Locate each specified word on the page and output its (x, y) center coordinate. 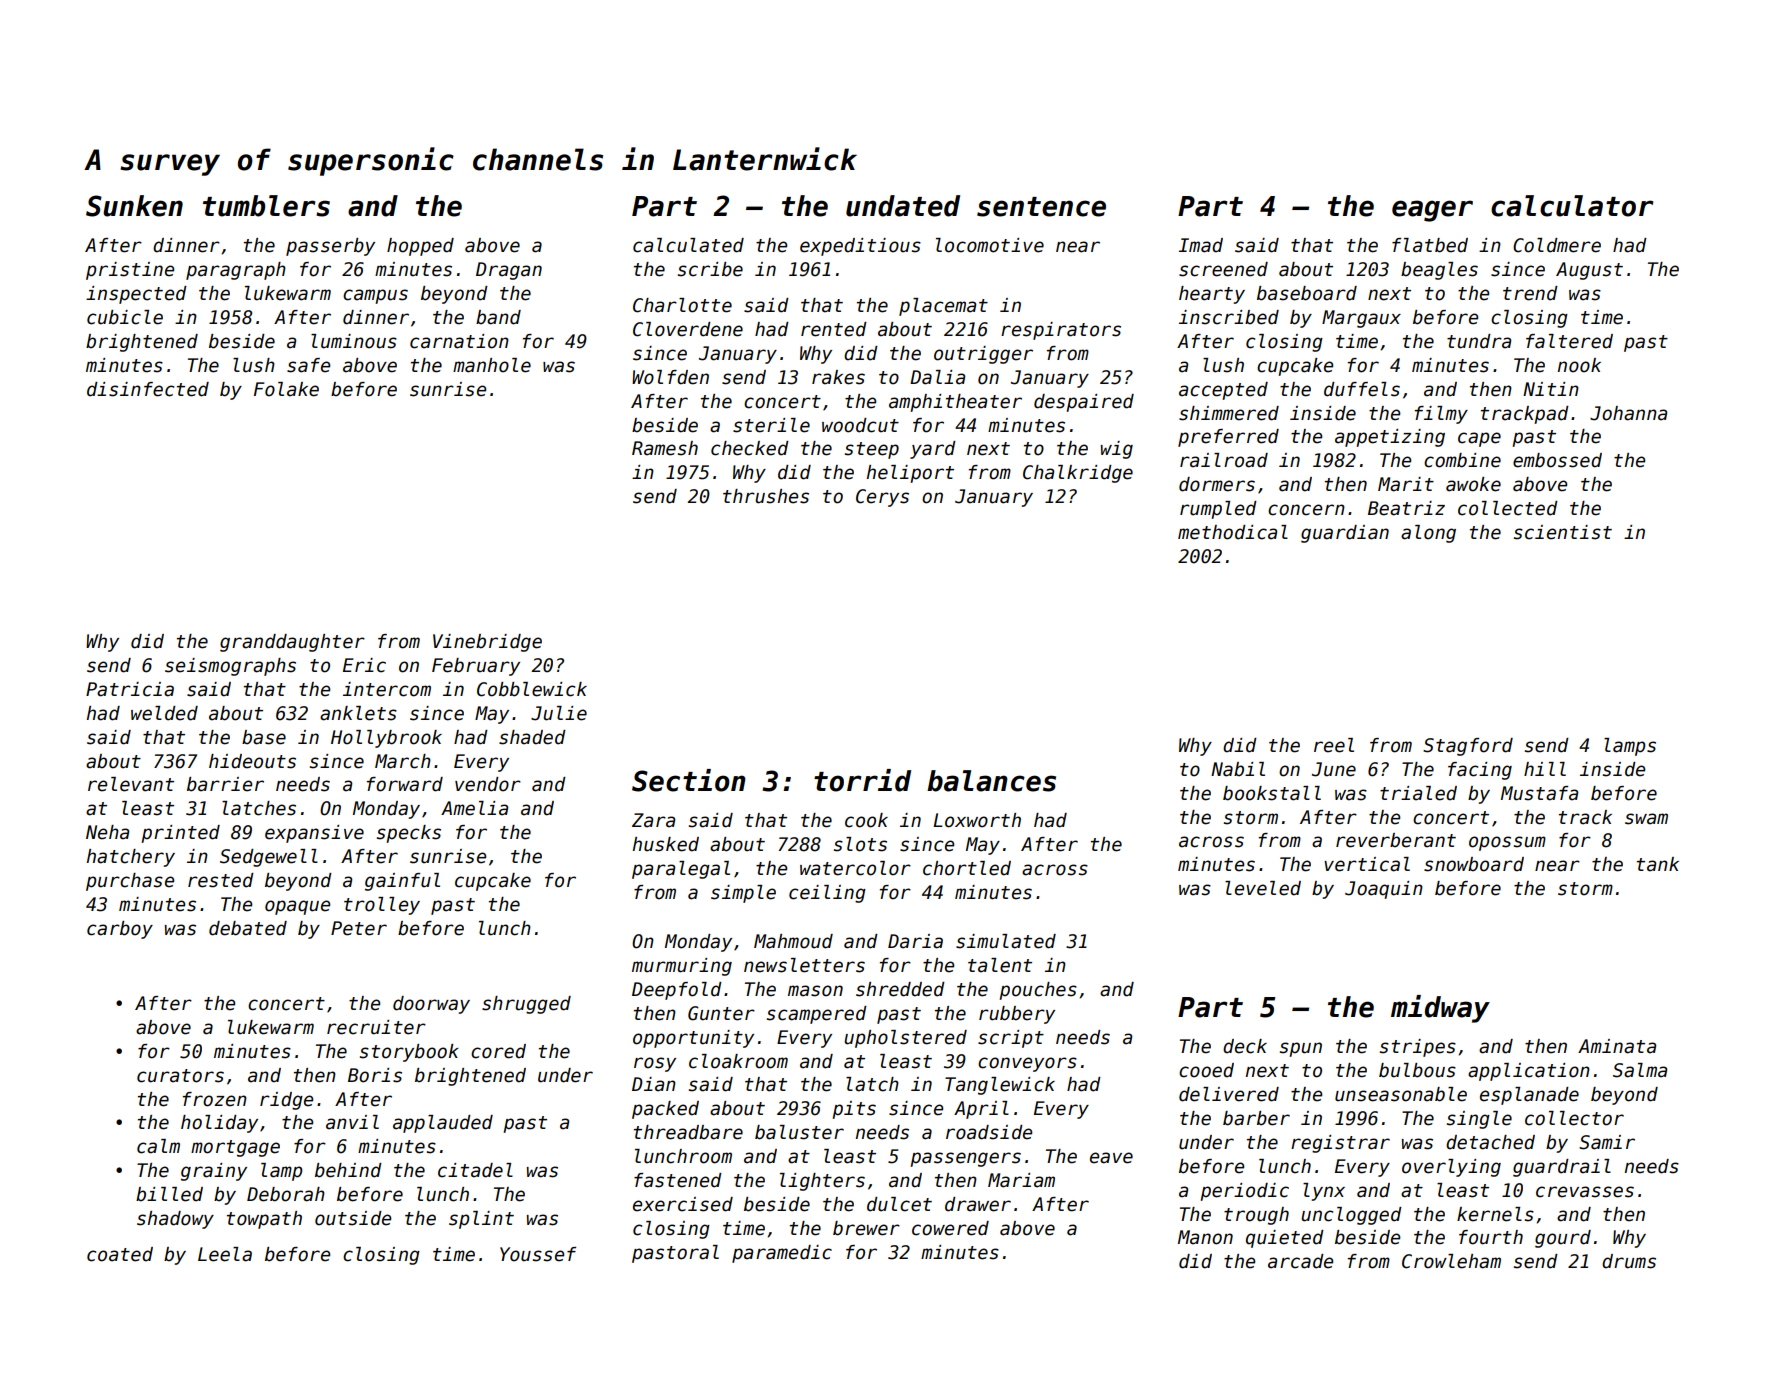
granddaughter (292, 643)
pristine (130, 271)
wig (1117, 450)
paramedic (782, 1254)
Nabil (1238, 769)
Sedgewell (269, 858)
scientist (1563, 532)
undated (903, 206)
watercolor (855, 868)
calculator (1572, 206)
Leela (225, 1254)
